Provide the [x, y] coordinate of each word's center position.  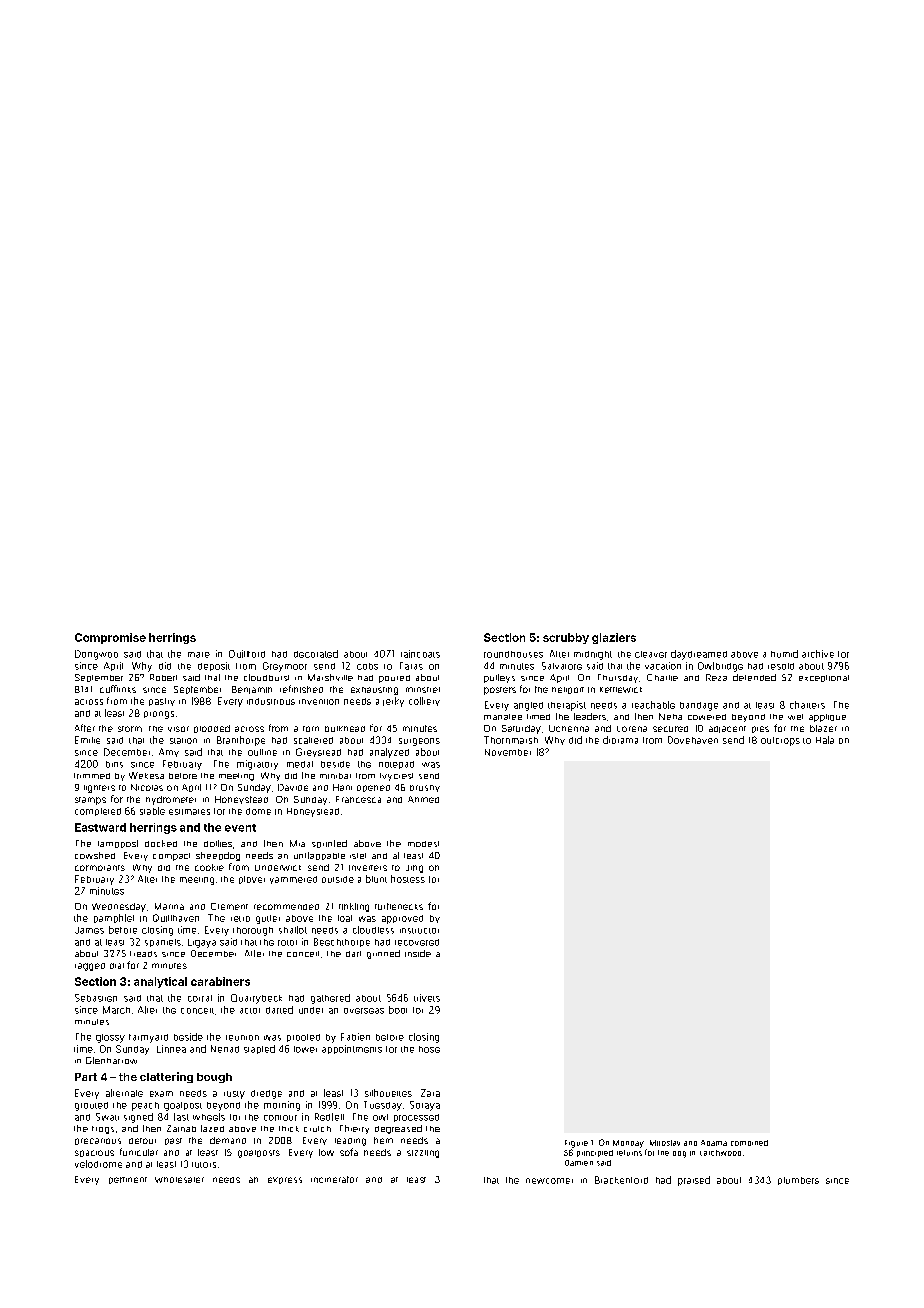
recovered [417, 942]
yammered [293, 880]
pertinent [128, 1180]
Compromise [110, 638]
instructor [419, 931]
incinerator [334, 1179]
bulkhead [345, 729]
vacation [663, 666]
